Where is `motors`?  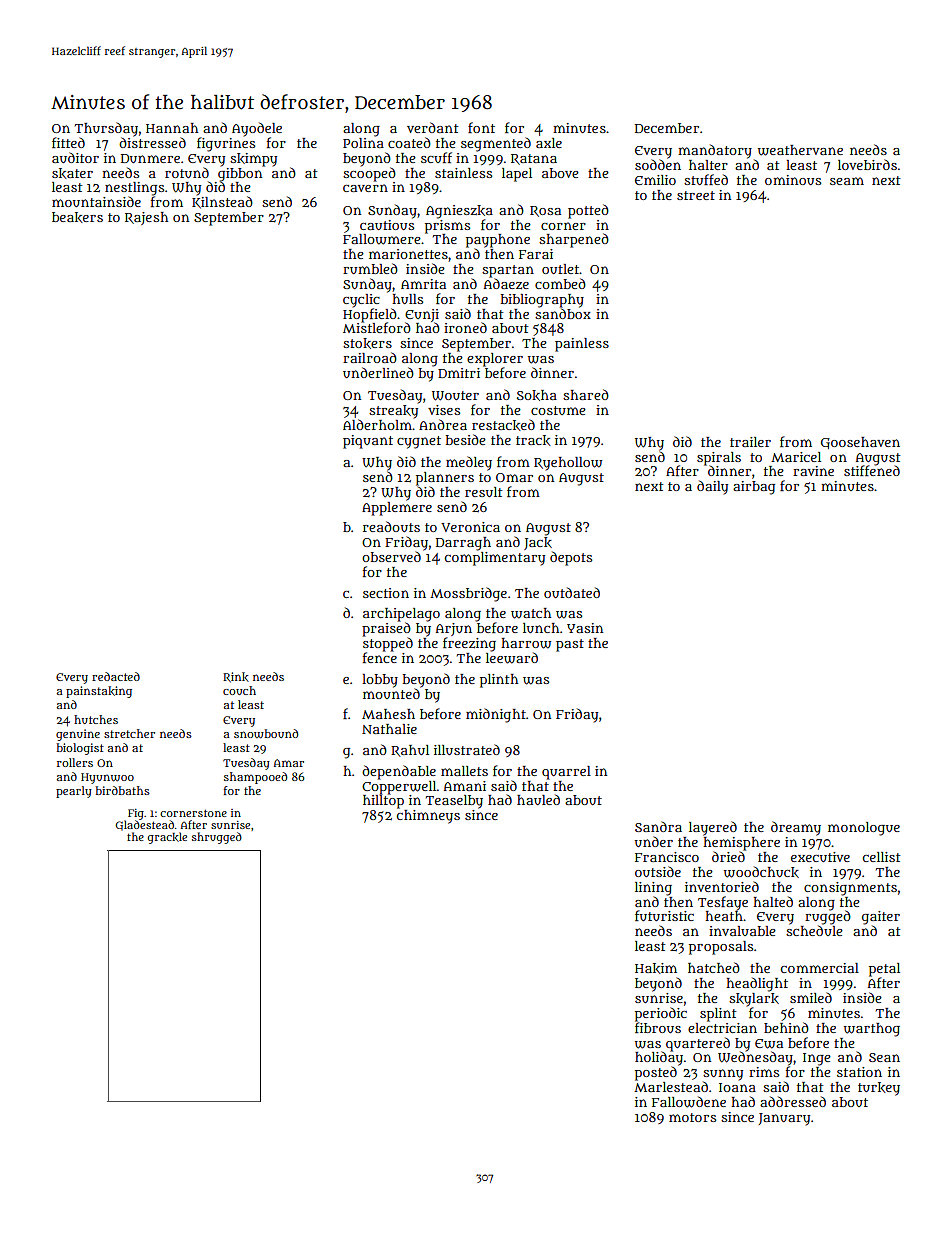
motors is located at coordinates (692, 1117).
